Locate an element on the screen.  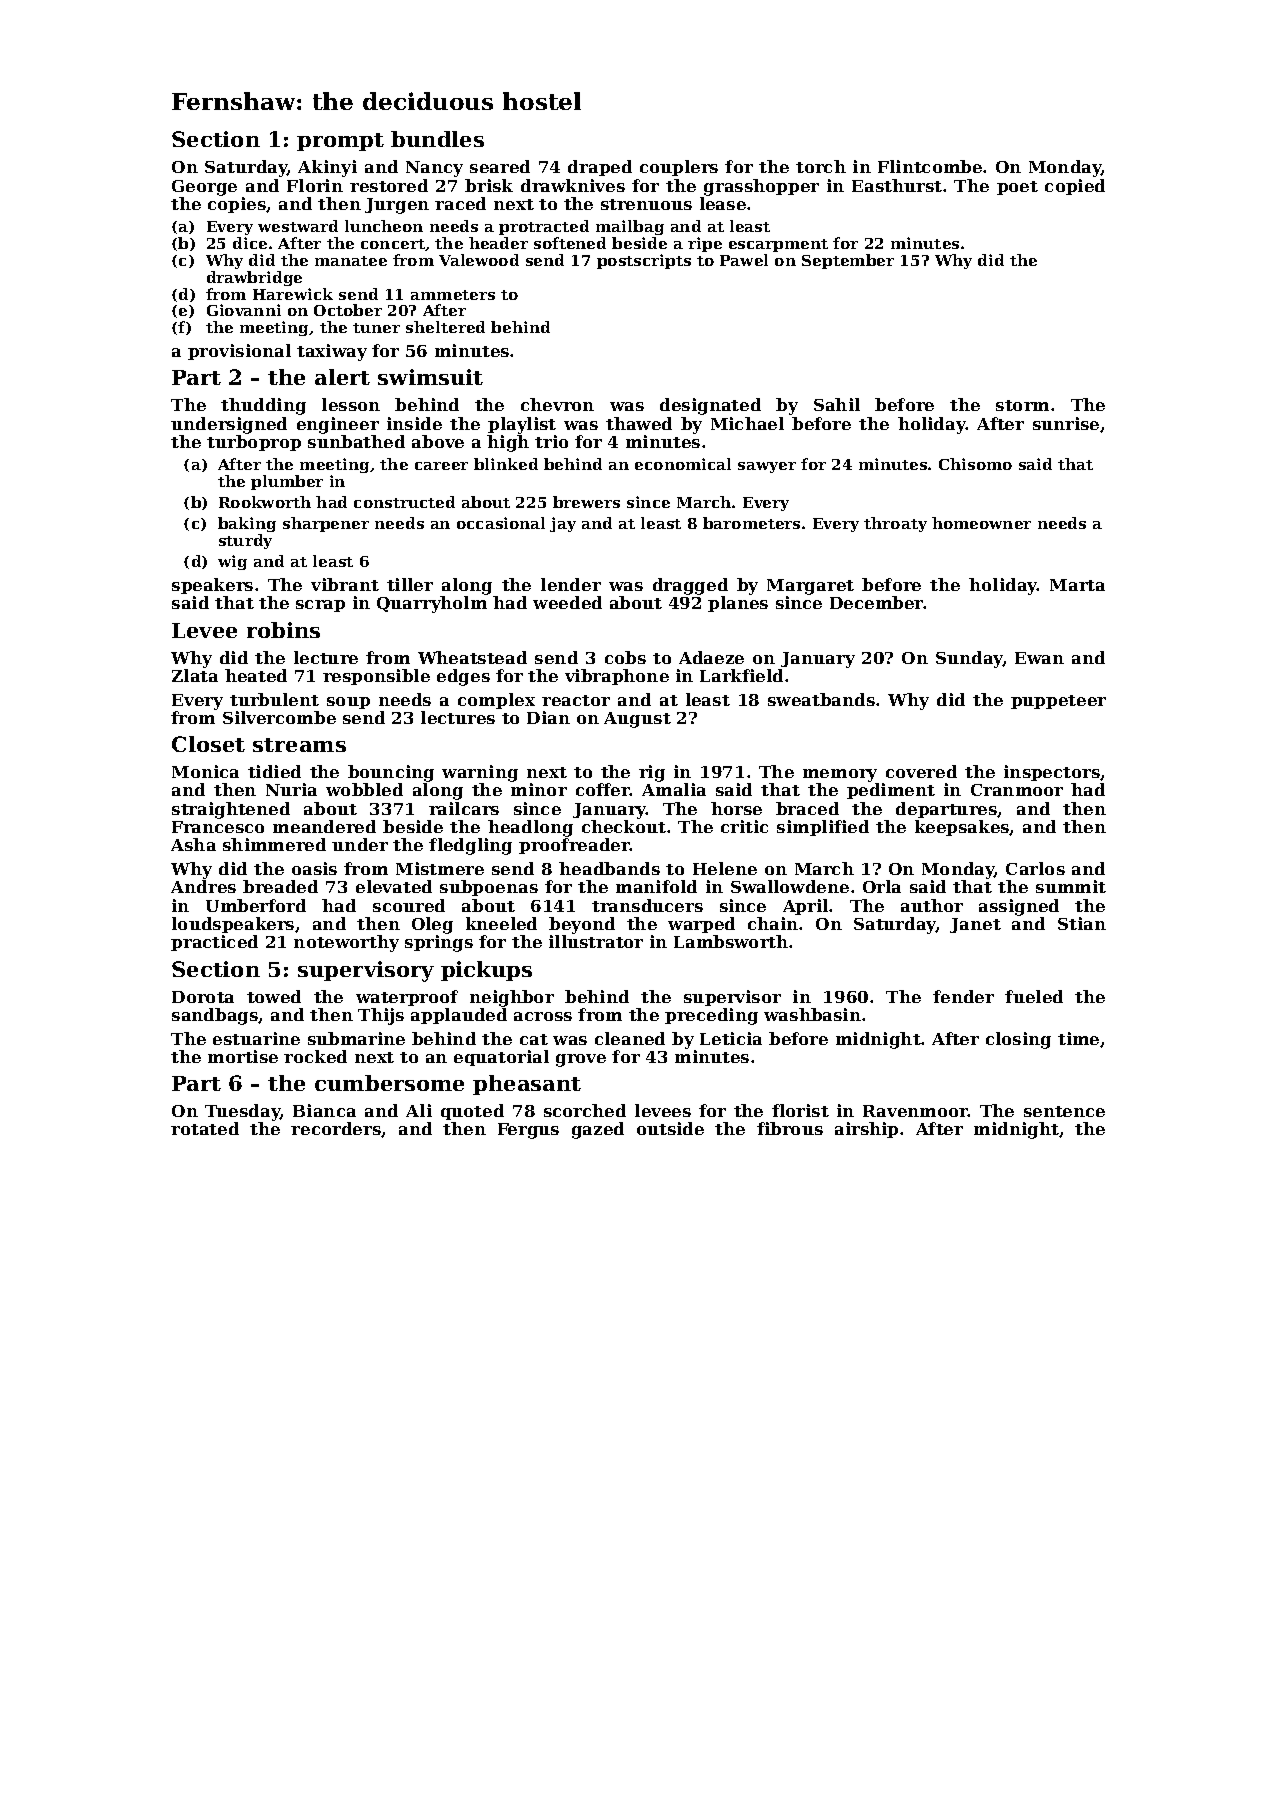
Ewan is located at coordinates (1039, 658).
